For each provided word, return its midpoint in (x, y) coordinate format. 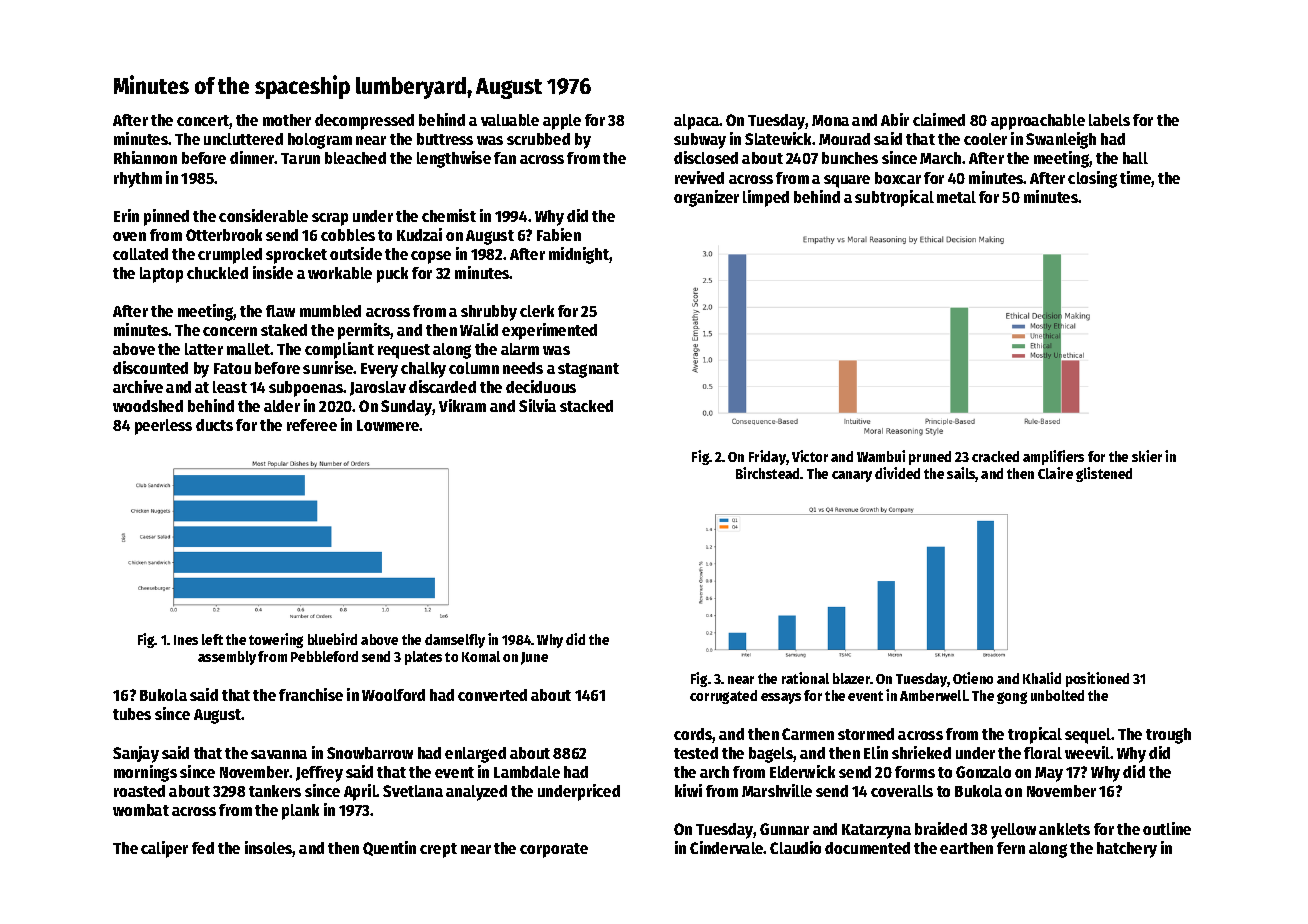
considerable (263, 215)
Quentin (389, 848)
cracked (995, 456)
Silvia (537, 405)
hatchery (1127, 850)
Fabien (559, 234)
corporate (554, 850)
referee (312, 425)
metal (956, 197)
